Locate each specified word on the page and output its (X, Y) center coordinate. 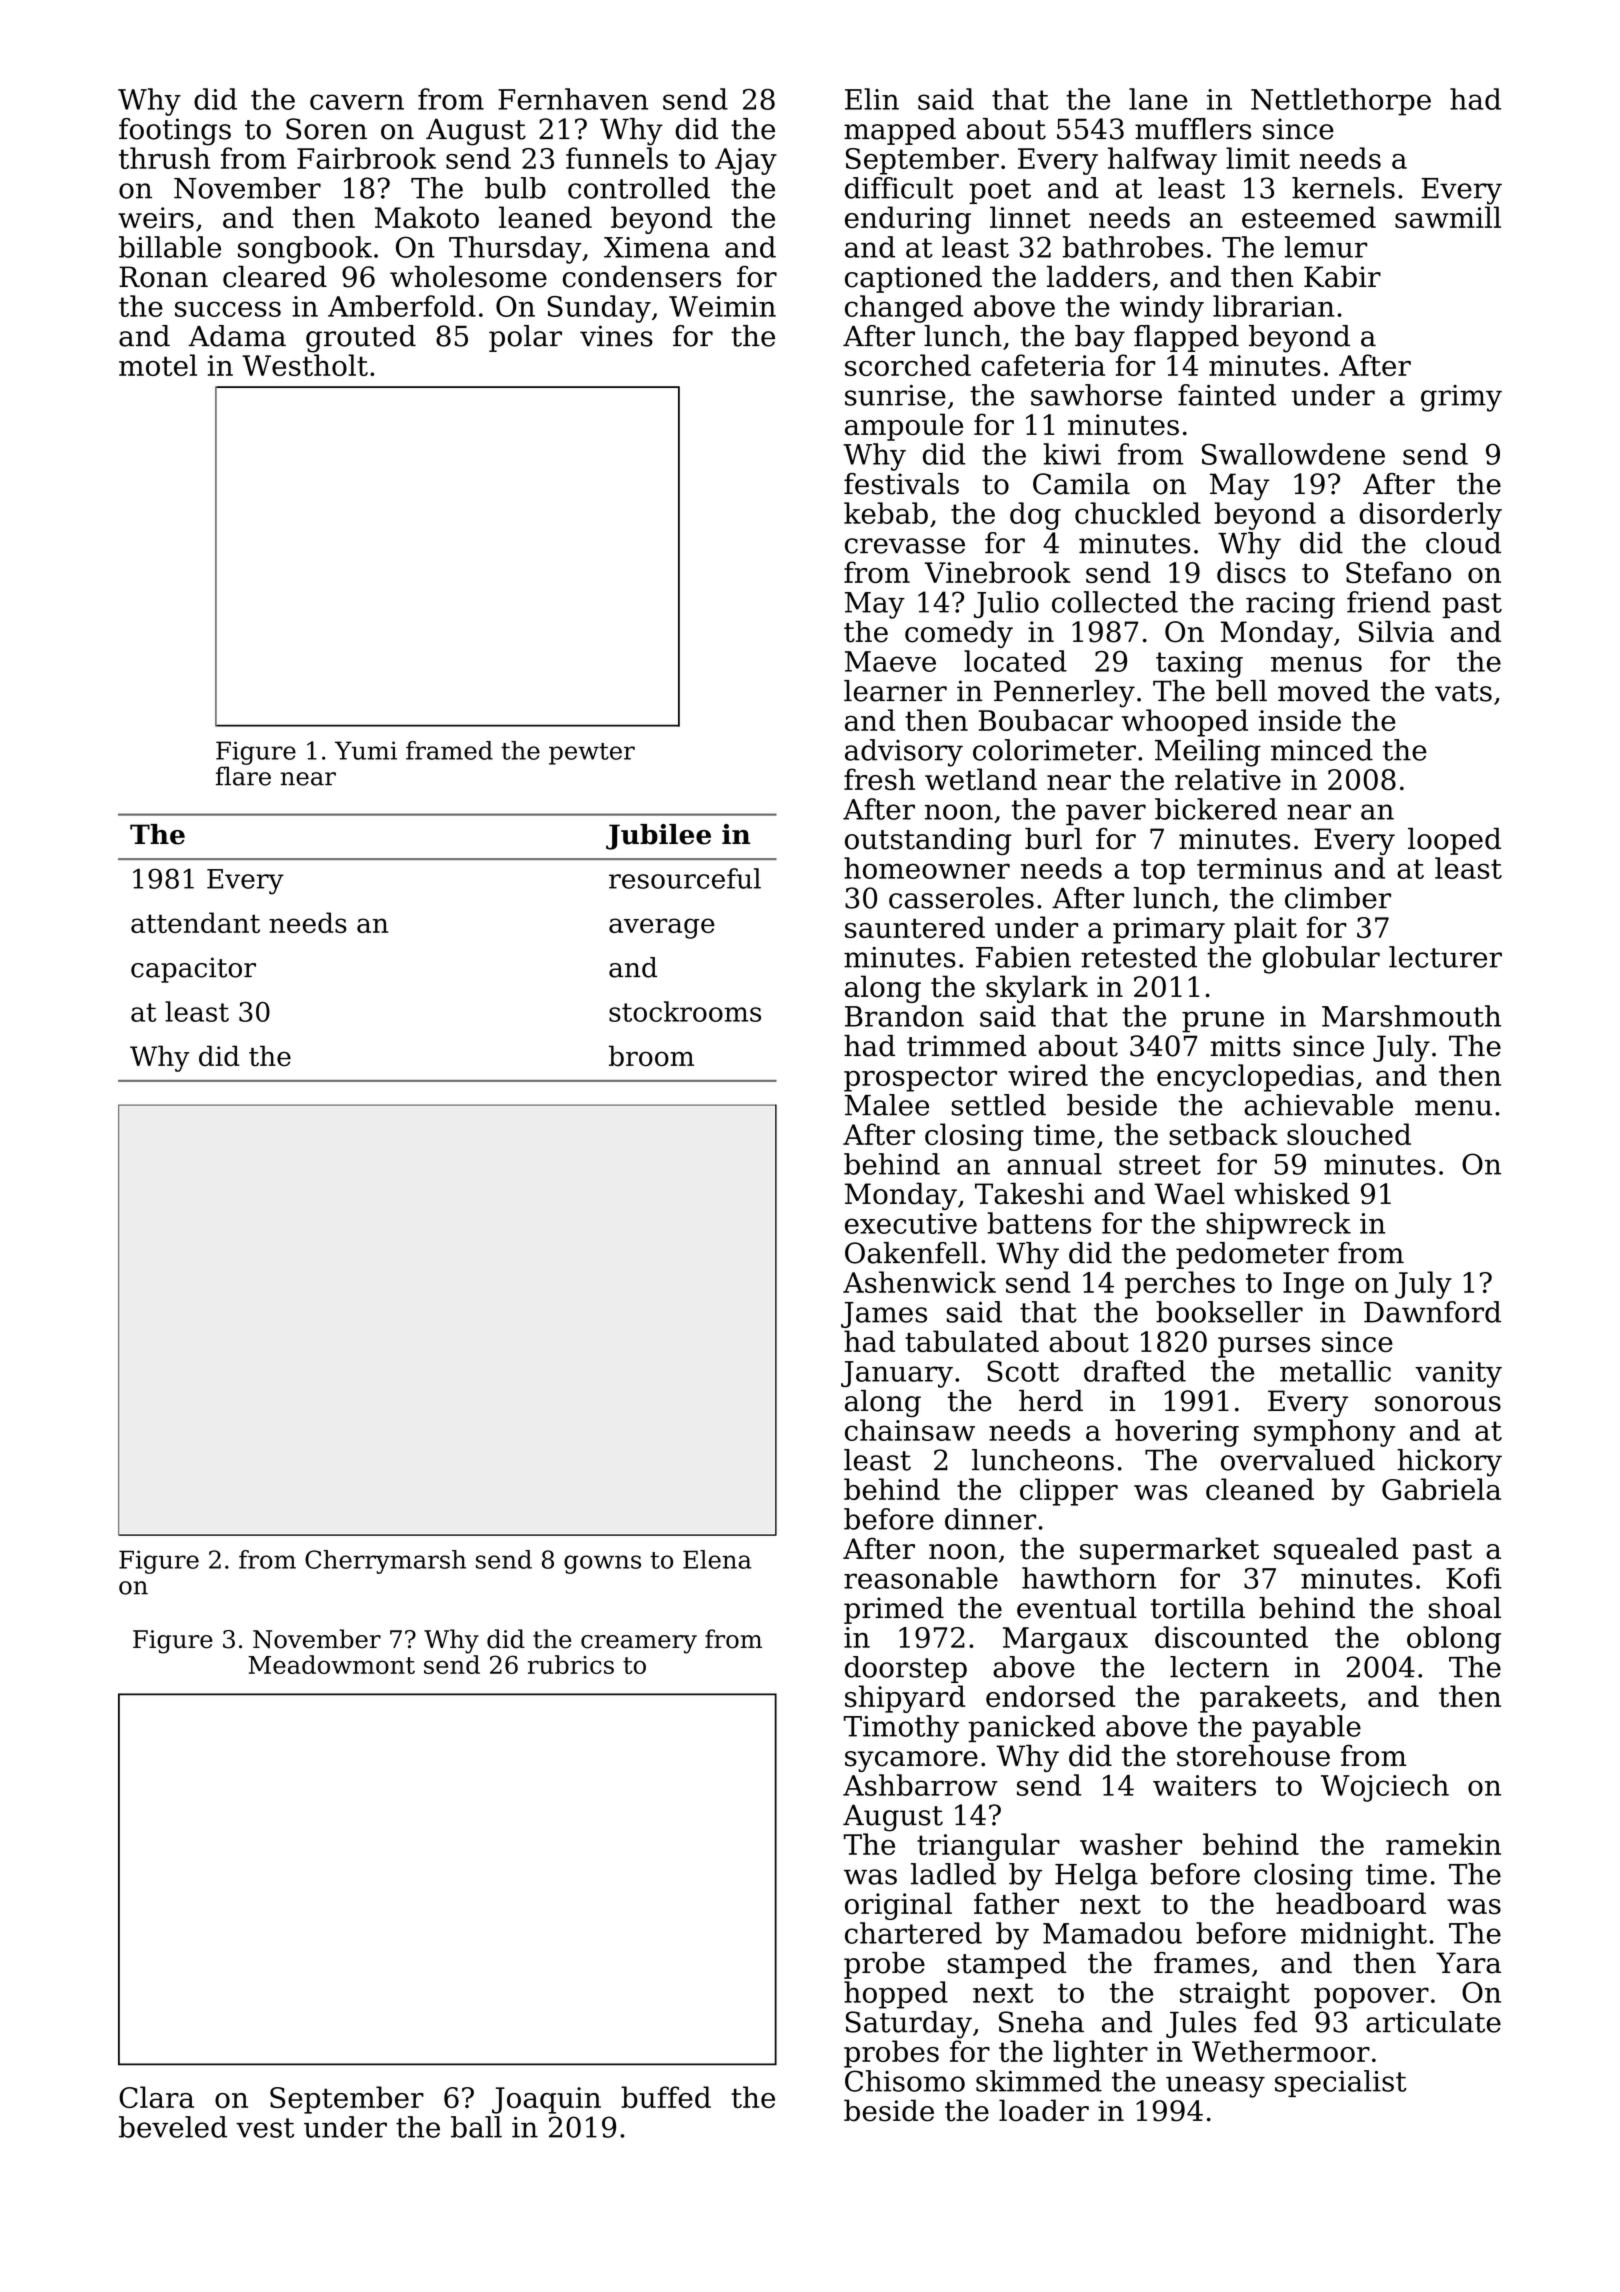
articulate (1433, 2022)
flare (243, 776)
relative (1228, 779)
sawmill (1448, 217)
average (662, 928)
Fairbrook (366, 158)
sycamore (911, 1761)
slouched (1349, 1134)
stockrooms (685, 1011)
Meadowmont (331, 1664)
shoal (1465, 1608)
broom (651, 1056)
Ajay (746, 161)
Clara (156, 2097)
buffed (666, 2097)
